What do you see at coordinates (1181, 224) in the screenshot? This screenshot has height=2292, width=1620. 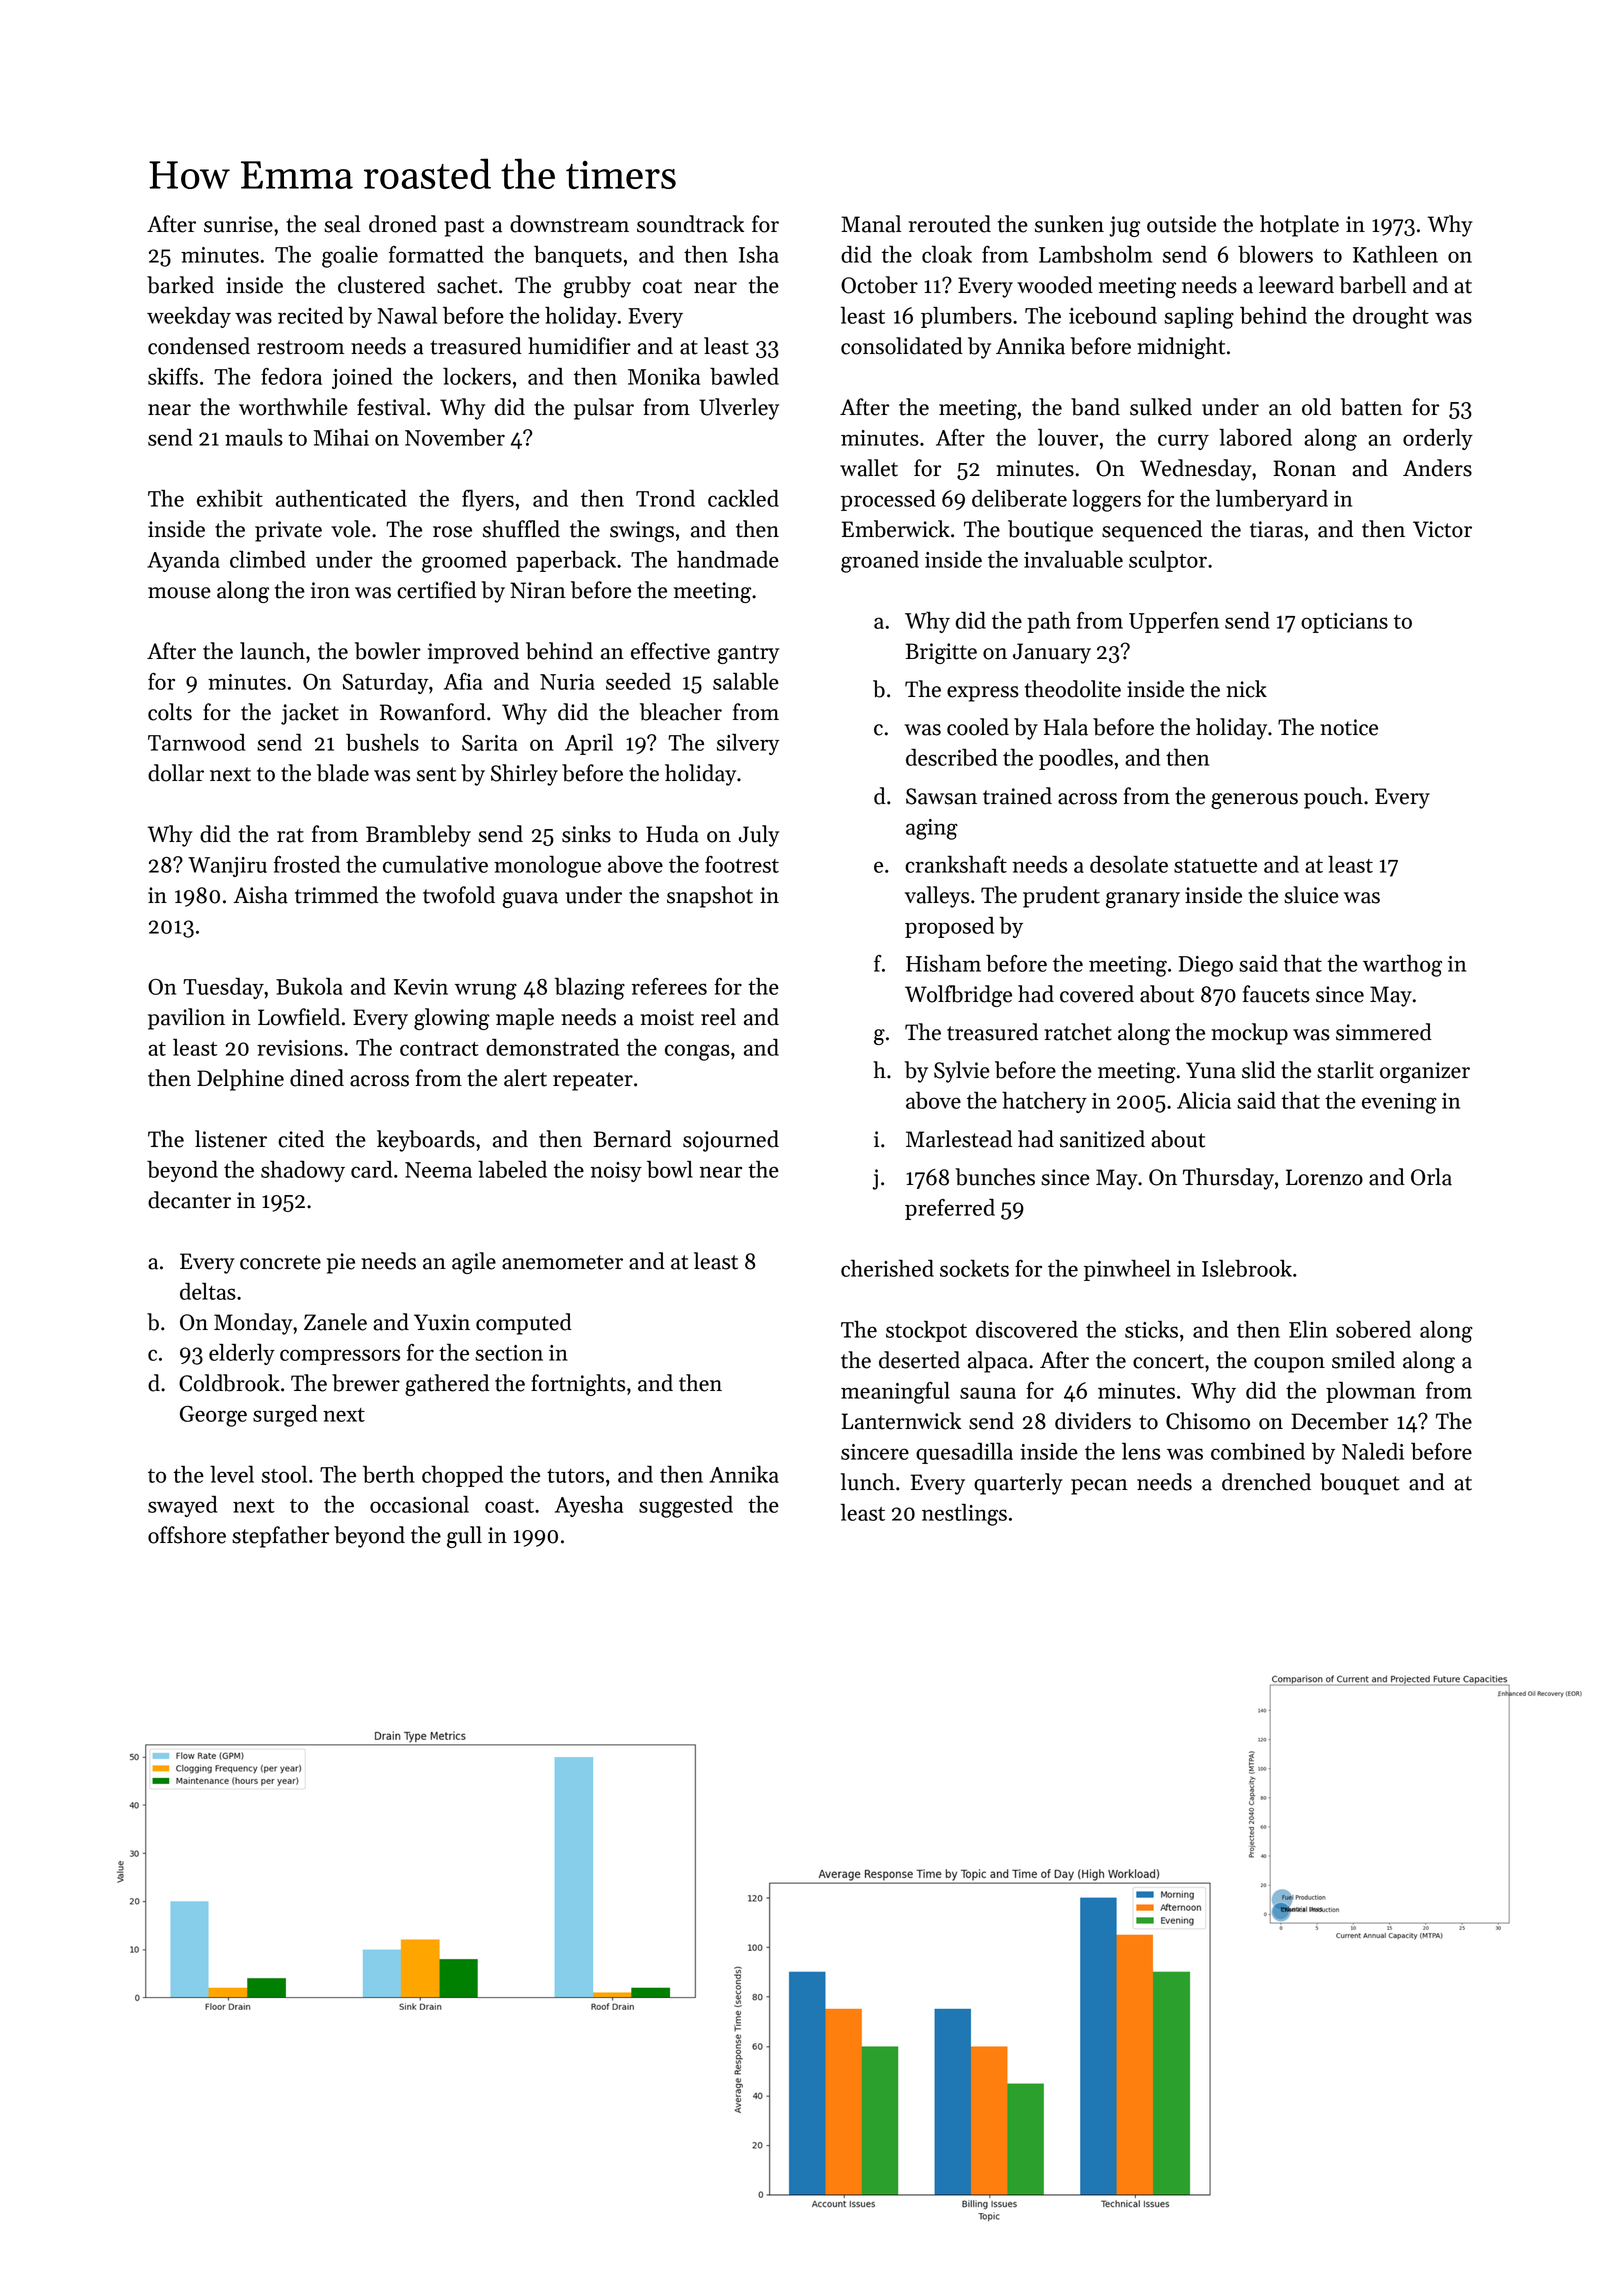 I see `outside` at bounding box center [1181, 224].
